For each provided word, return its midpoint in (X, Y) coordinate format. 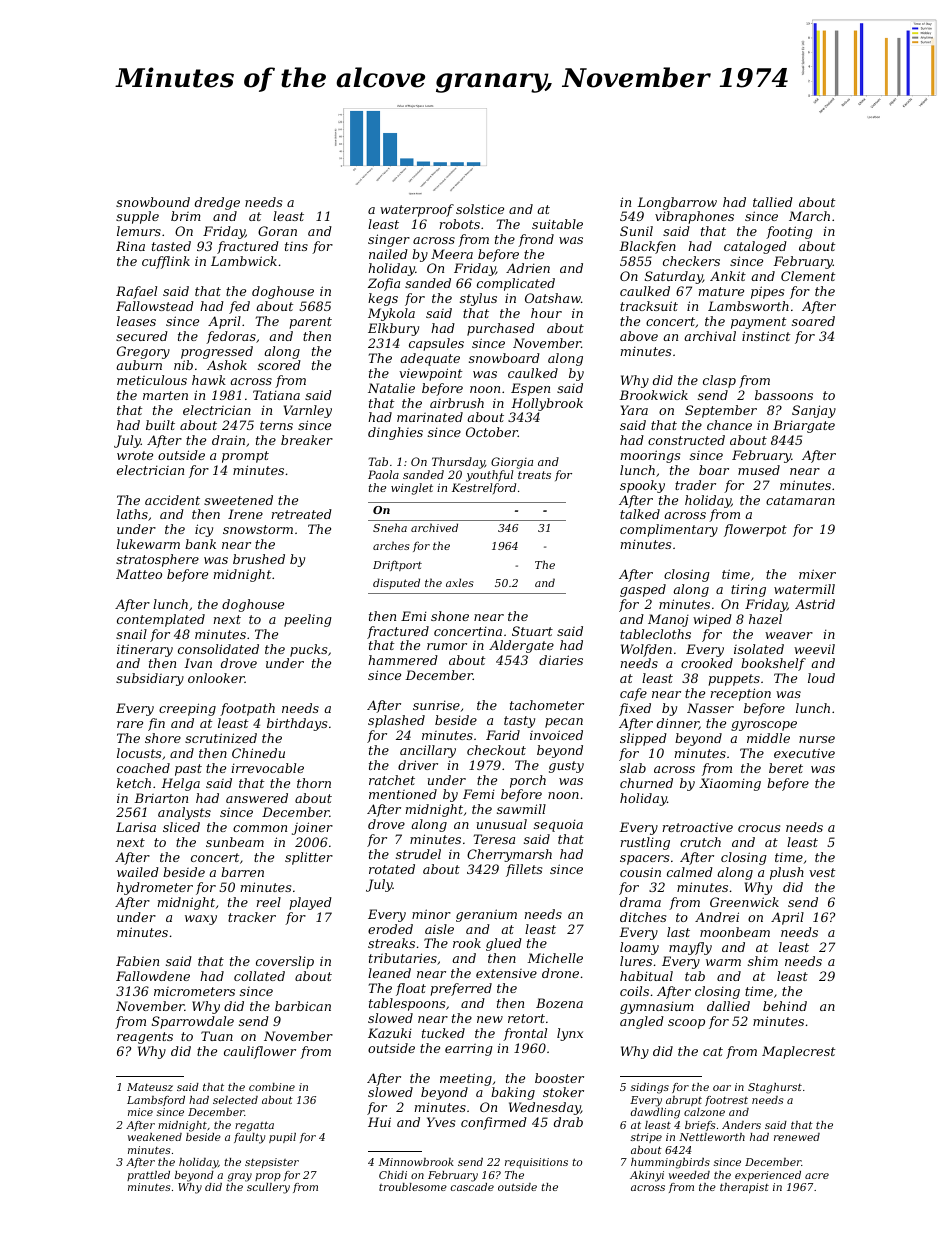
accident (172, 500)
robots (460, 224)
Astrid (815, 604)
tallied (773, 202)
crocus (759, 828)
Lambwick (244, 261)
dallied (728, 1006)
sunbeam (235, 842)
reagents (145, 1038)
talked (640, 514)
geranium (486, 915)
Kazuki (390, 1033)
